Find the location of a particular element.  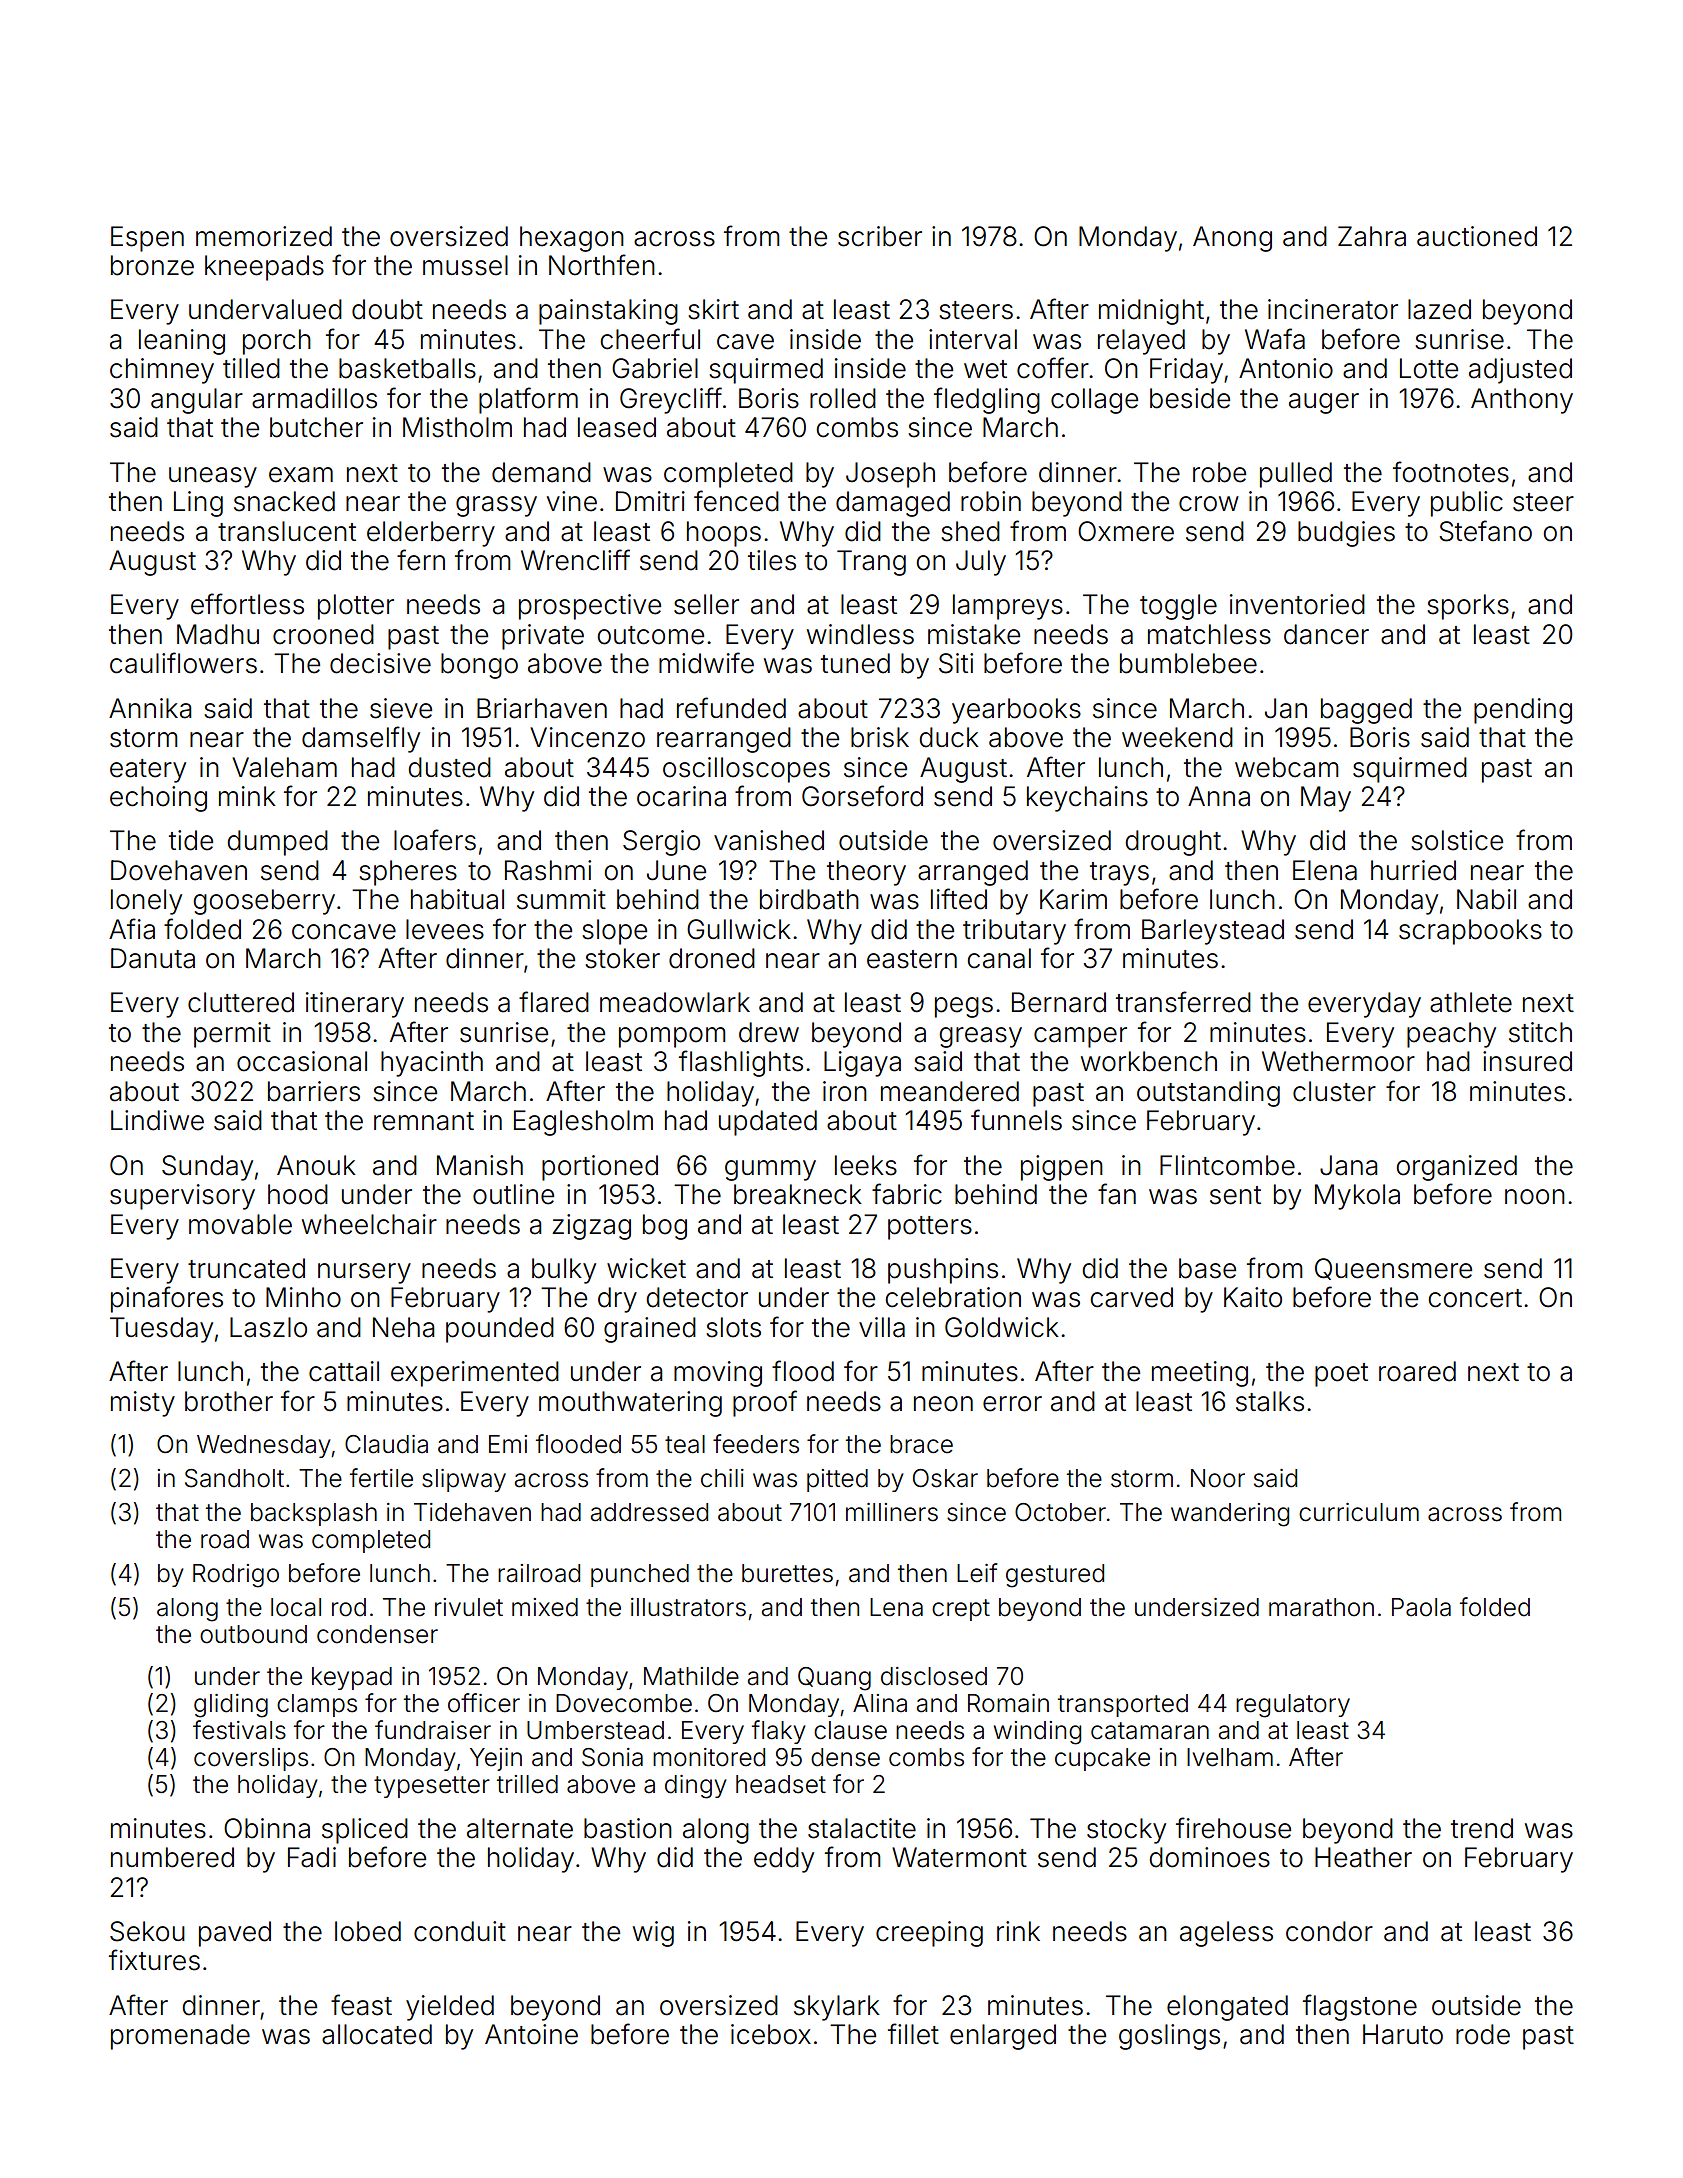

Anong is located at coordinates (1232, 239).
